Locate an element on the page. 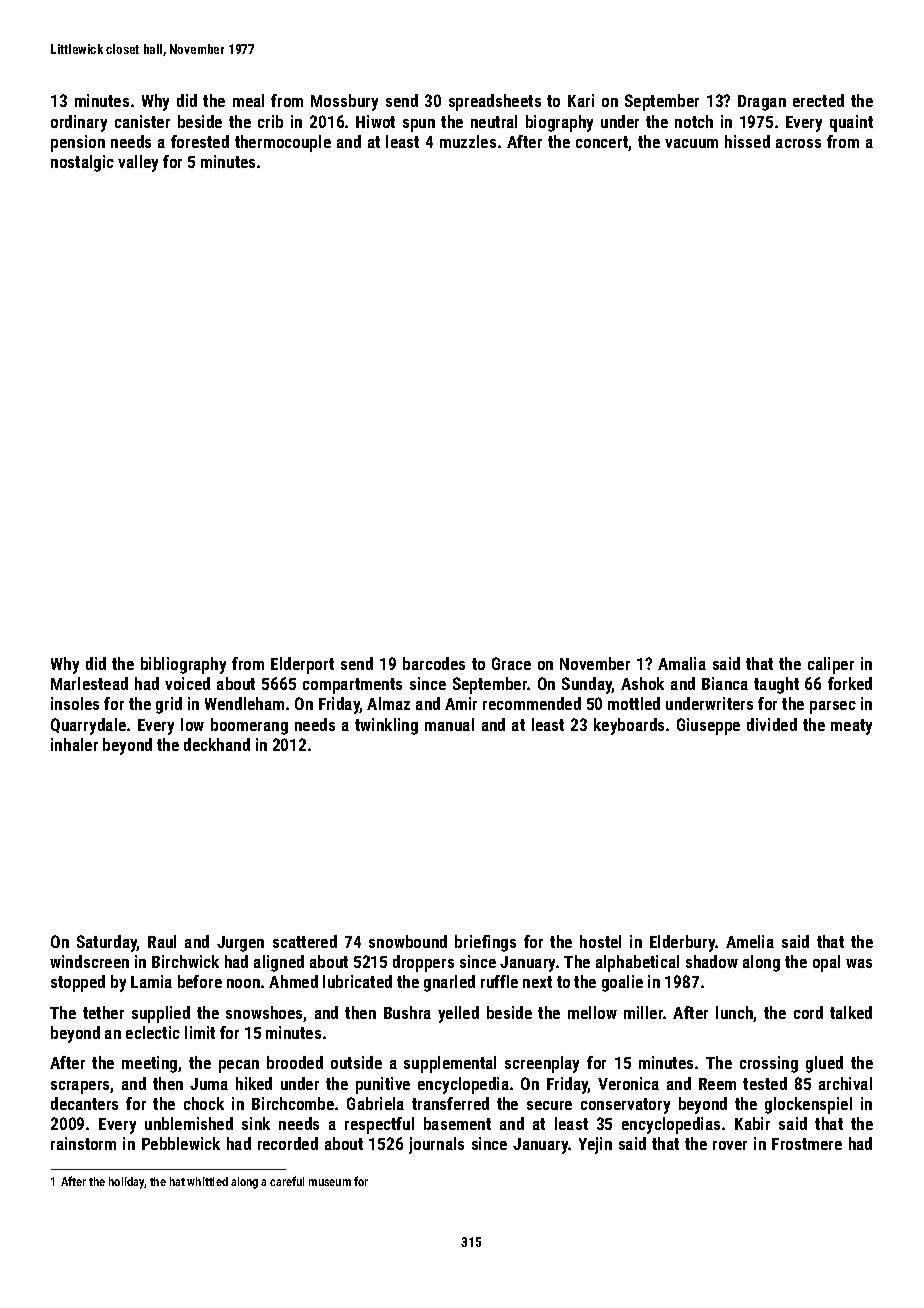  Amelia is located at coordinates (750, 941).
